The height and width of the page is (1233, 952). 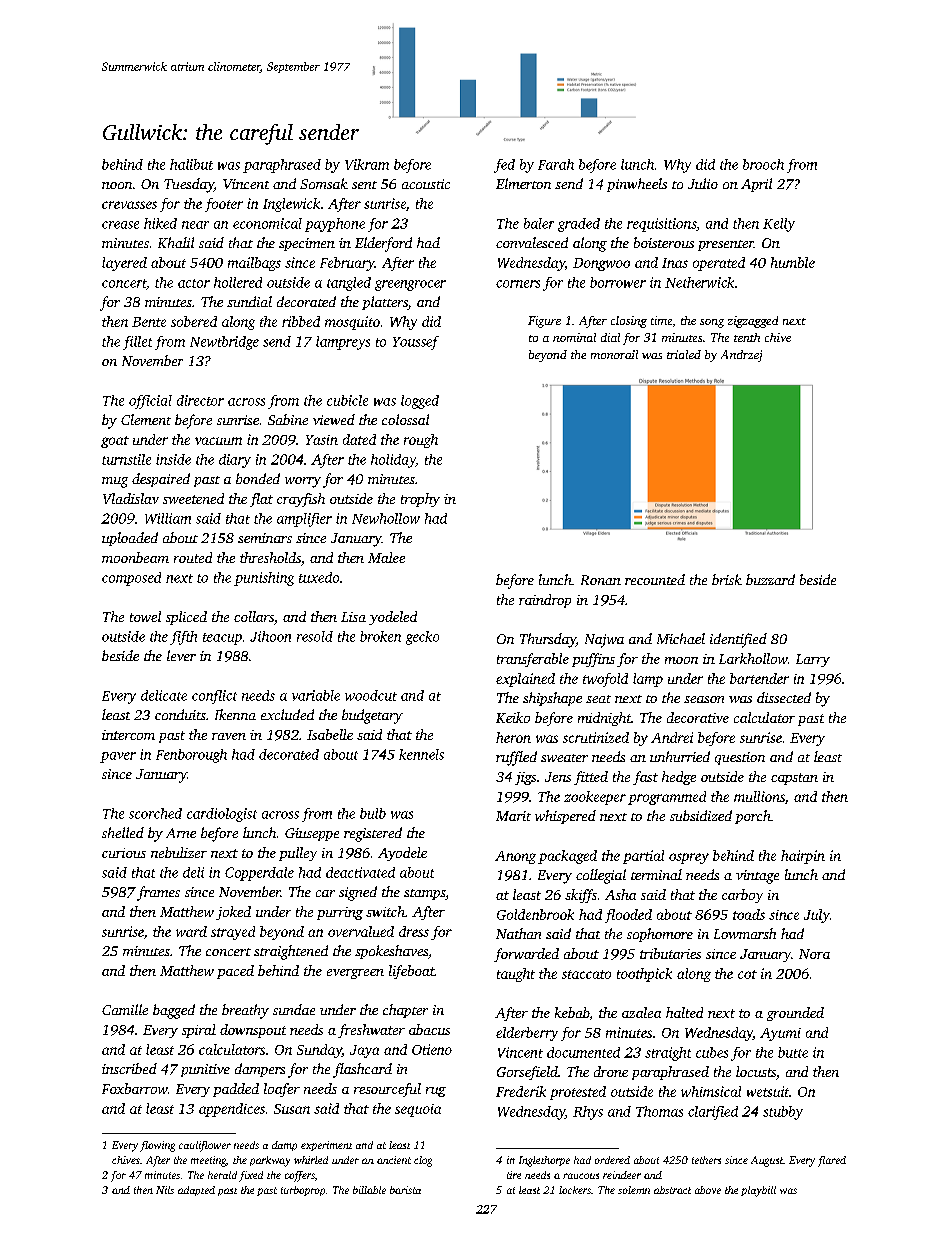 What do you see at coordinates (813, 660) in the page?
I see `Larry` at bounding box center [813, 660].
